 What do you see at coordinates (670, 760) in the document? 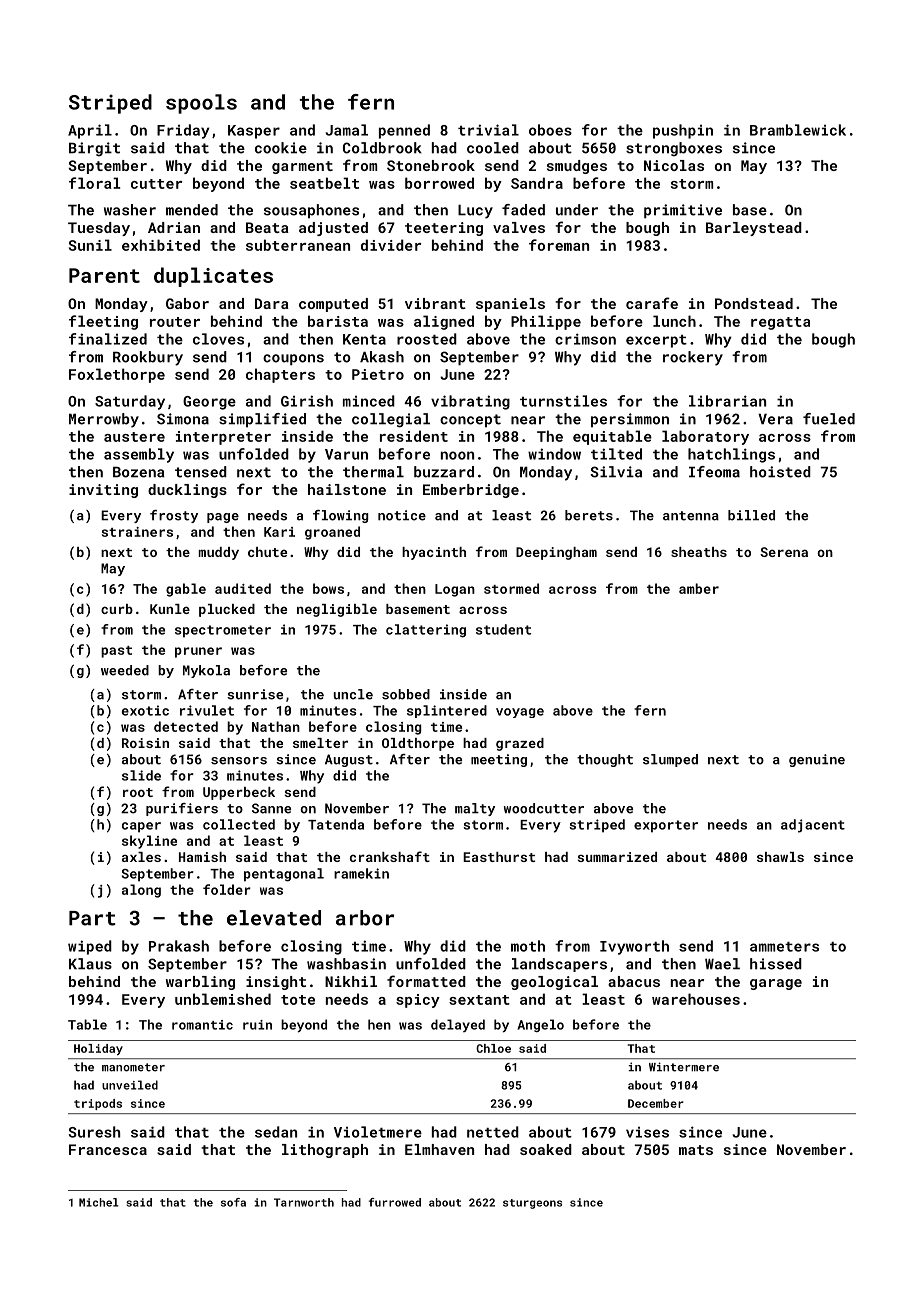
I see `slumped` at bounding box center [670, 760].
